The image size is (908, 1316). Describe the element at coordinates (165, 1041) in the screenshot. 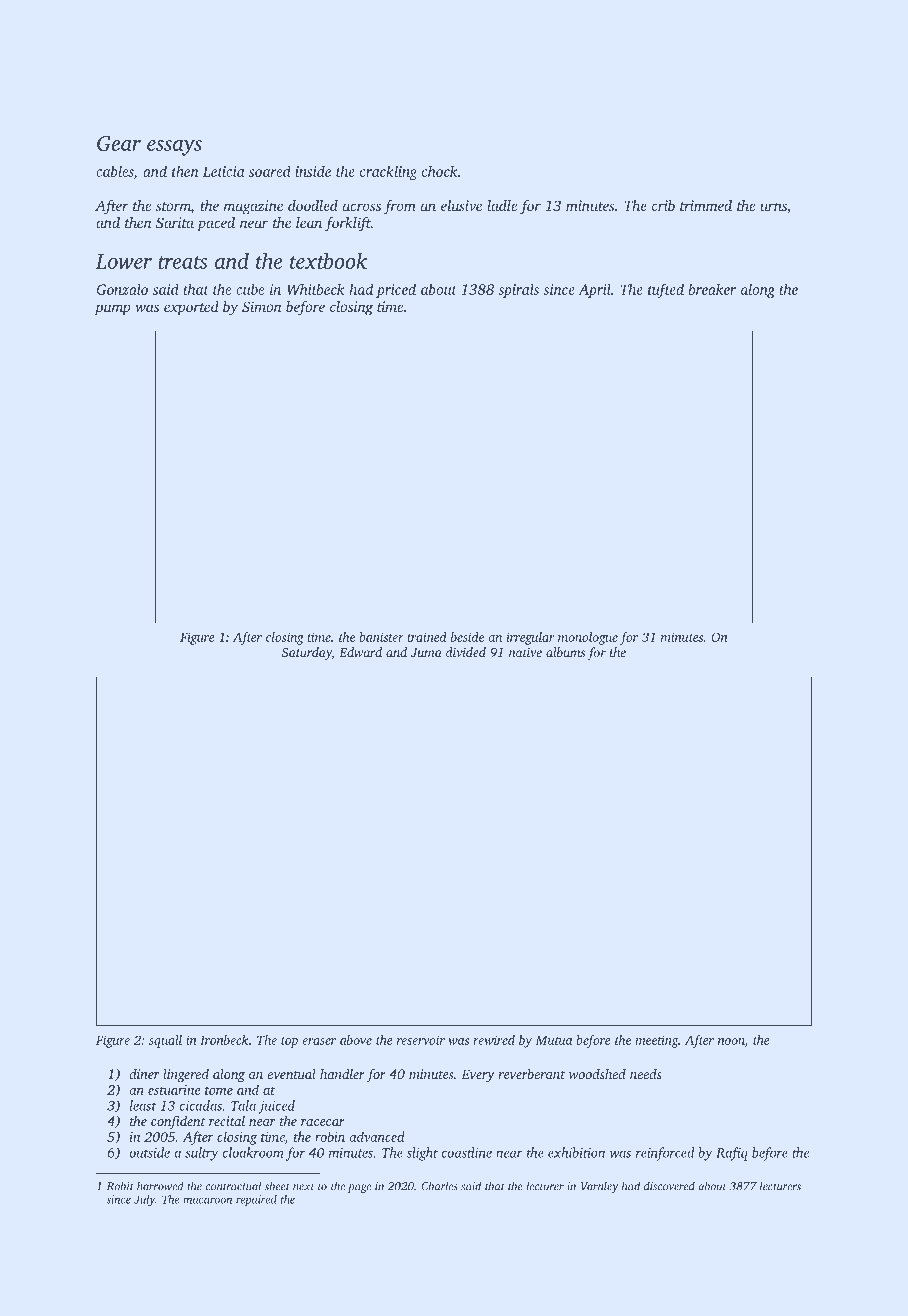

I see `squall` at that location.
